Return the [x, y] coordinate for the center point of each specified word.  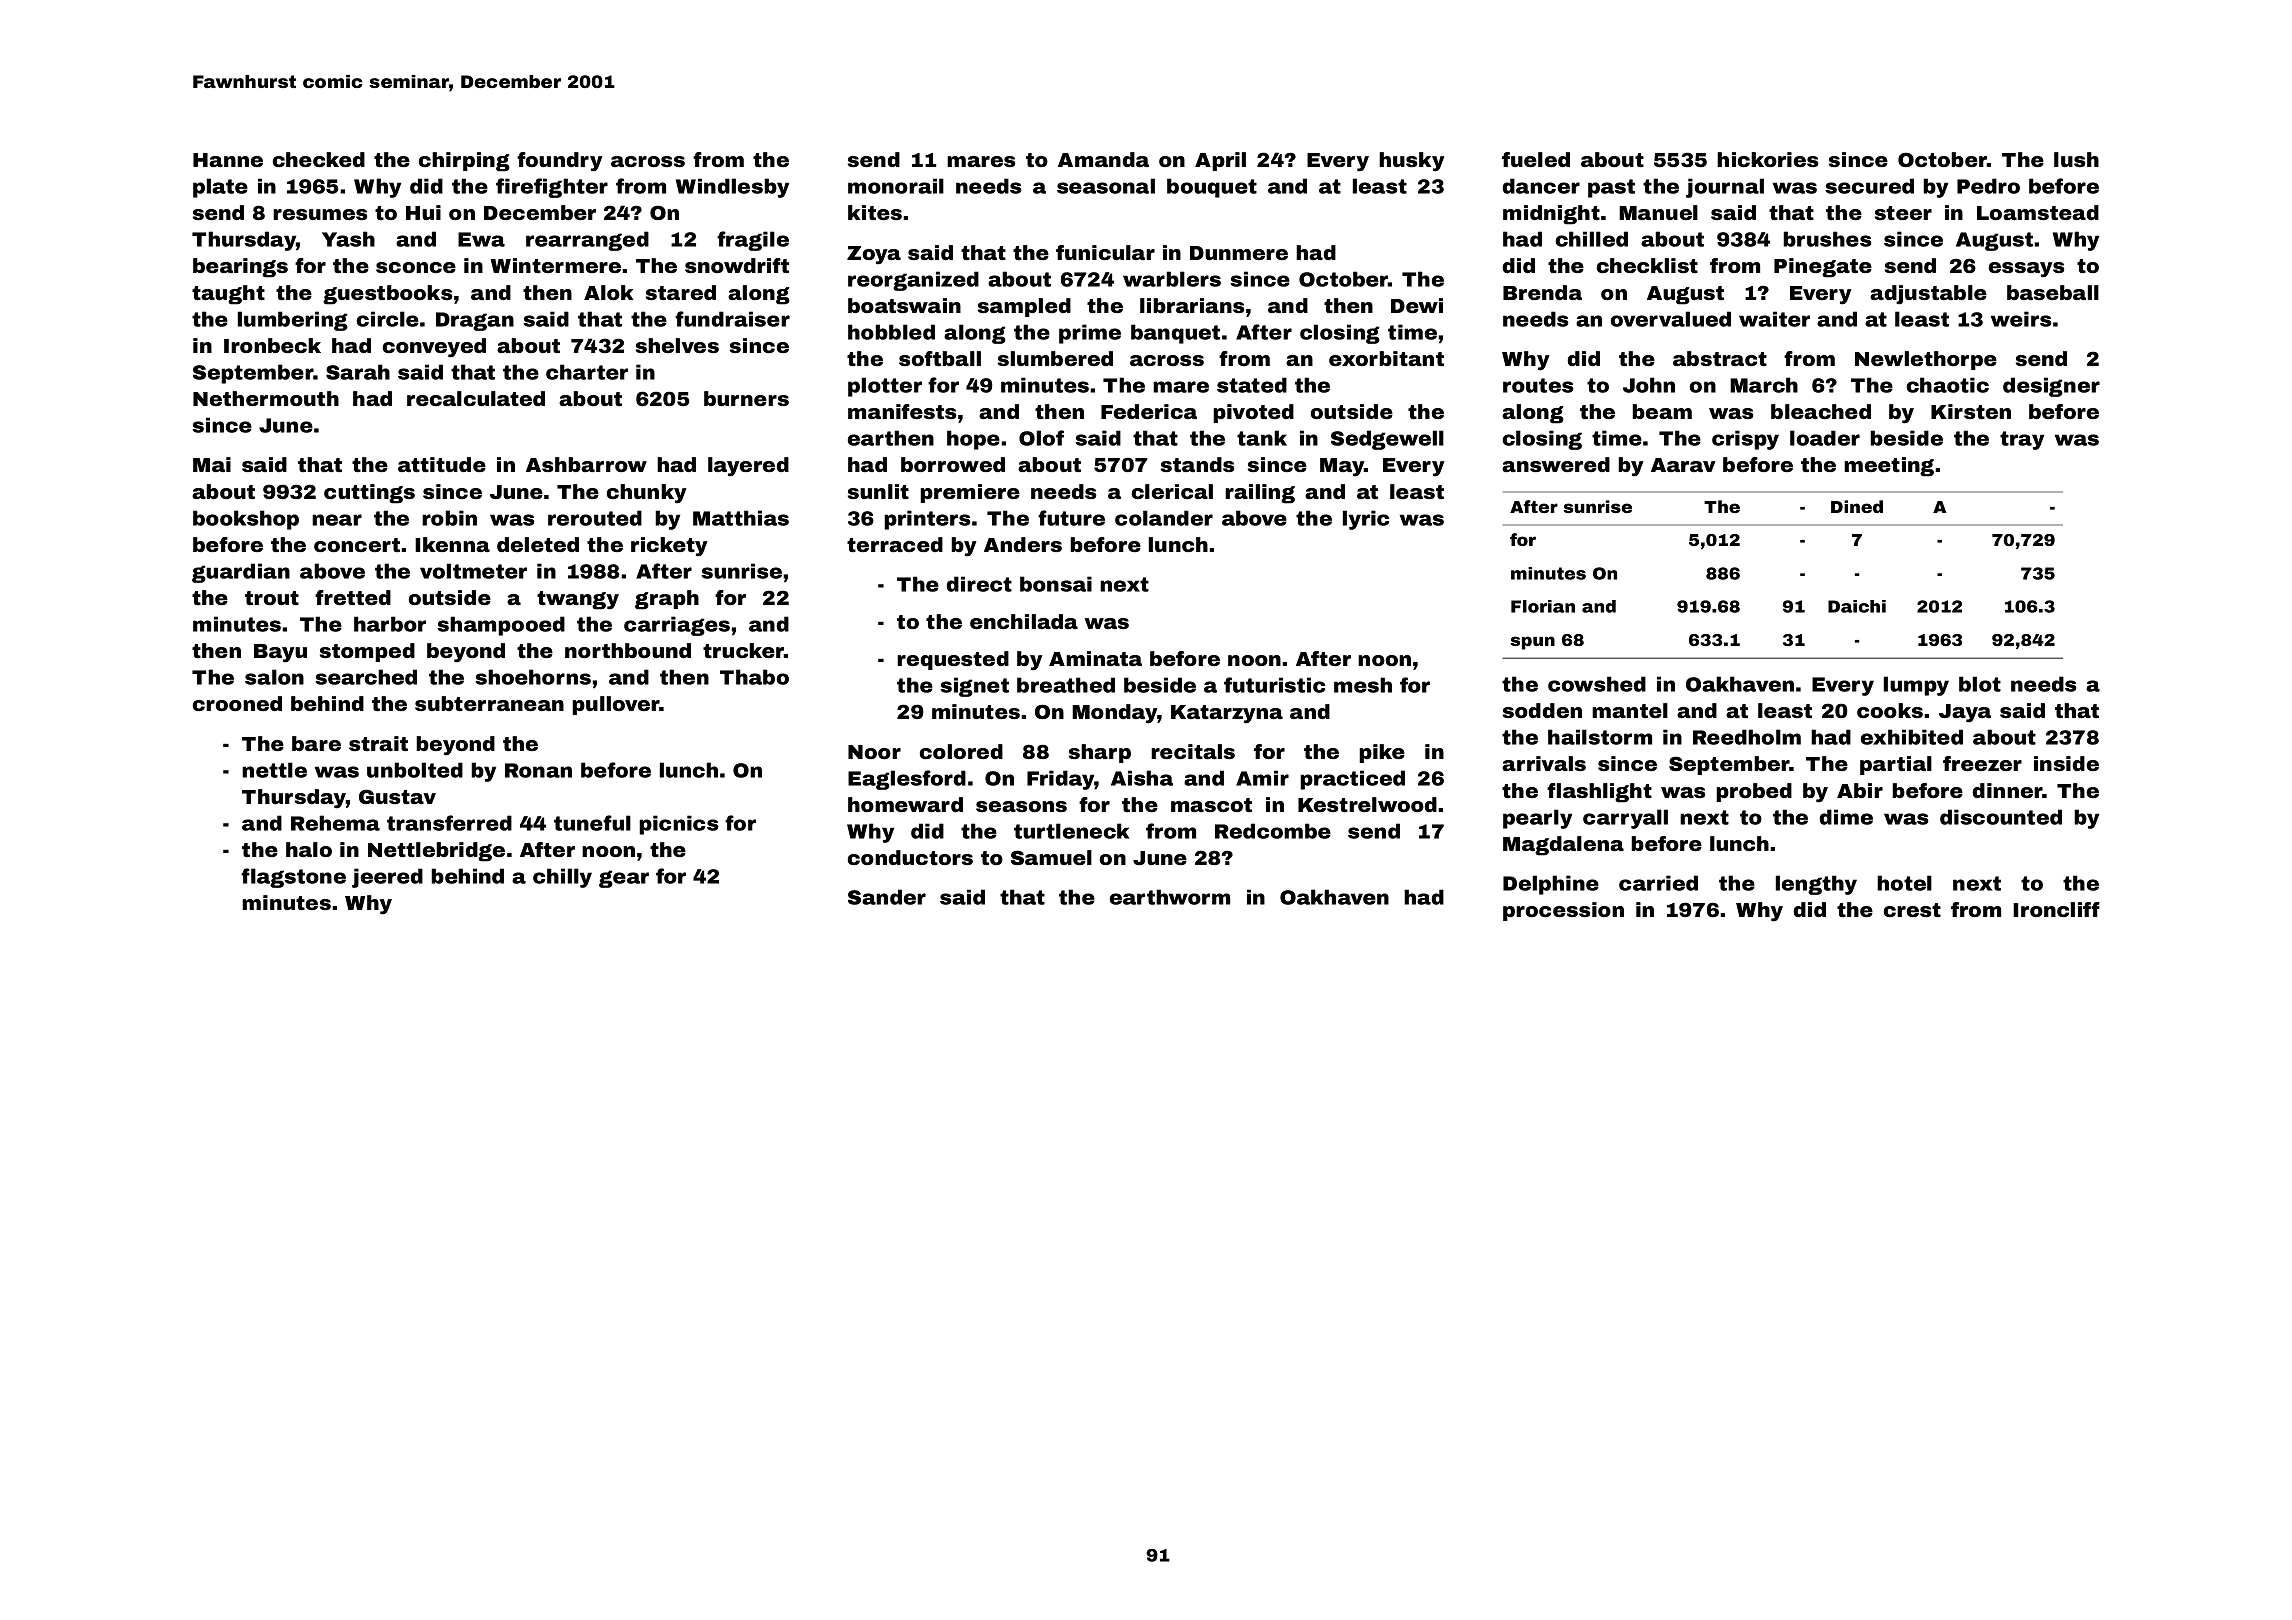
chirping [464, 162]
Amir [1262, 778]
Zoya [874, 255]
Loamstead [2038, 212]
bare [316, 743]
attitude [442, 464]
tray [2022, 440]
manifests [902, 411]
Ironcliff [2056, 909]
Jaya [1965, 713]
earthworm [1170, 897]
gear [624, 879]
